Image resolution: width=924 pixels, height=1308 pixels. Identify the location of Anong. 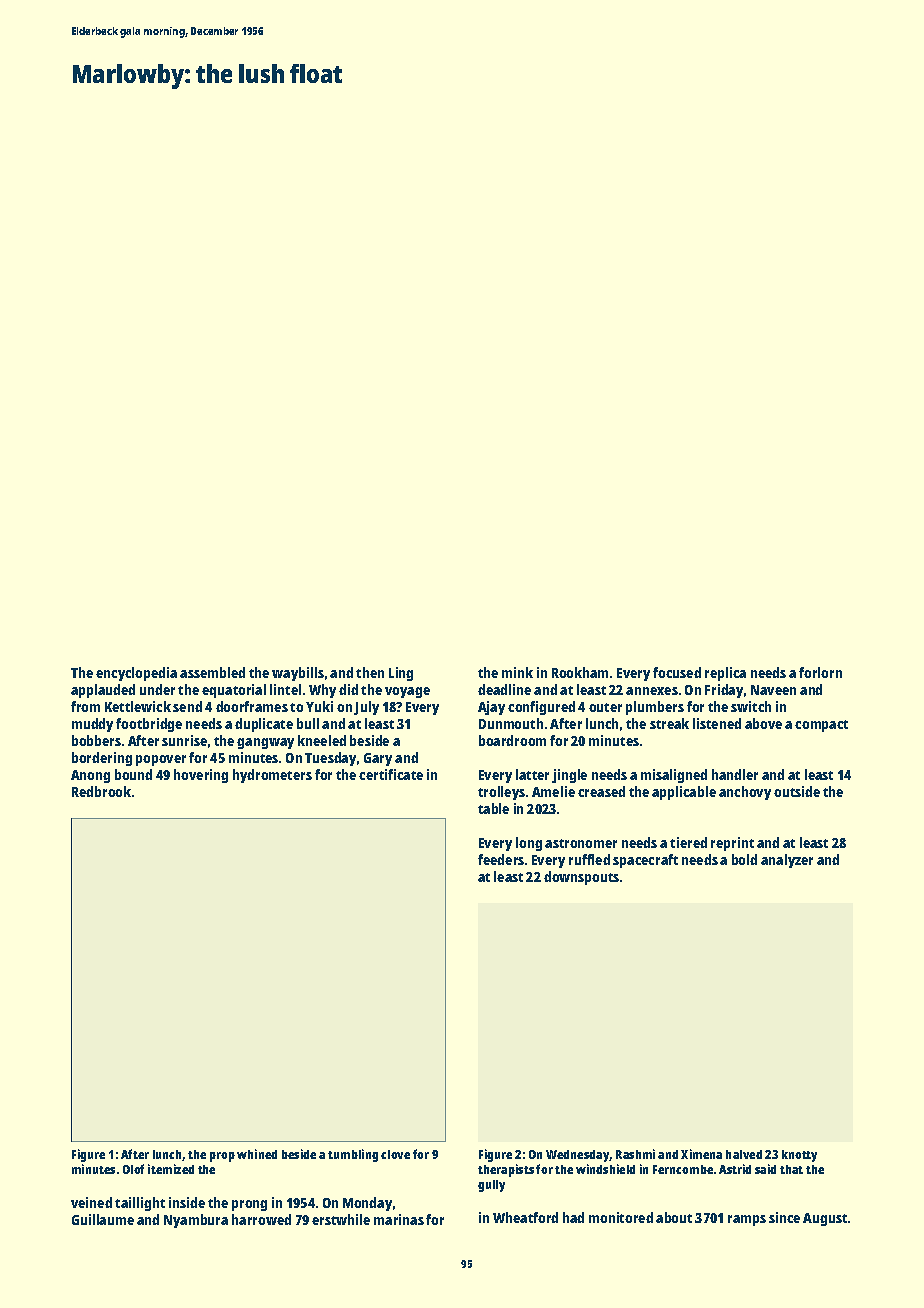
(90, 776).
